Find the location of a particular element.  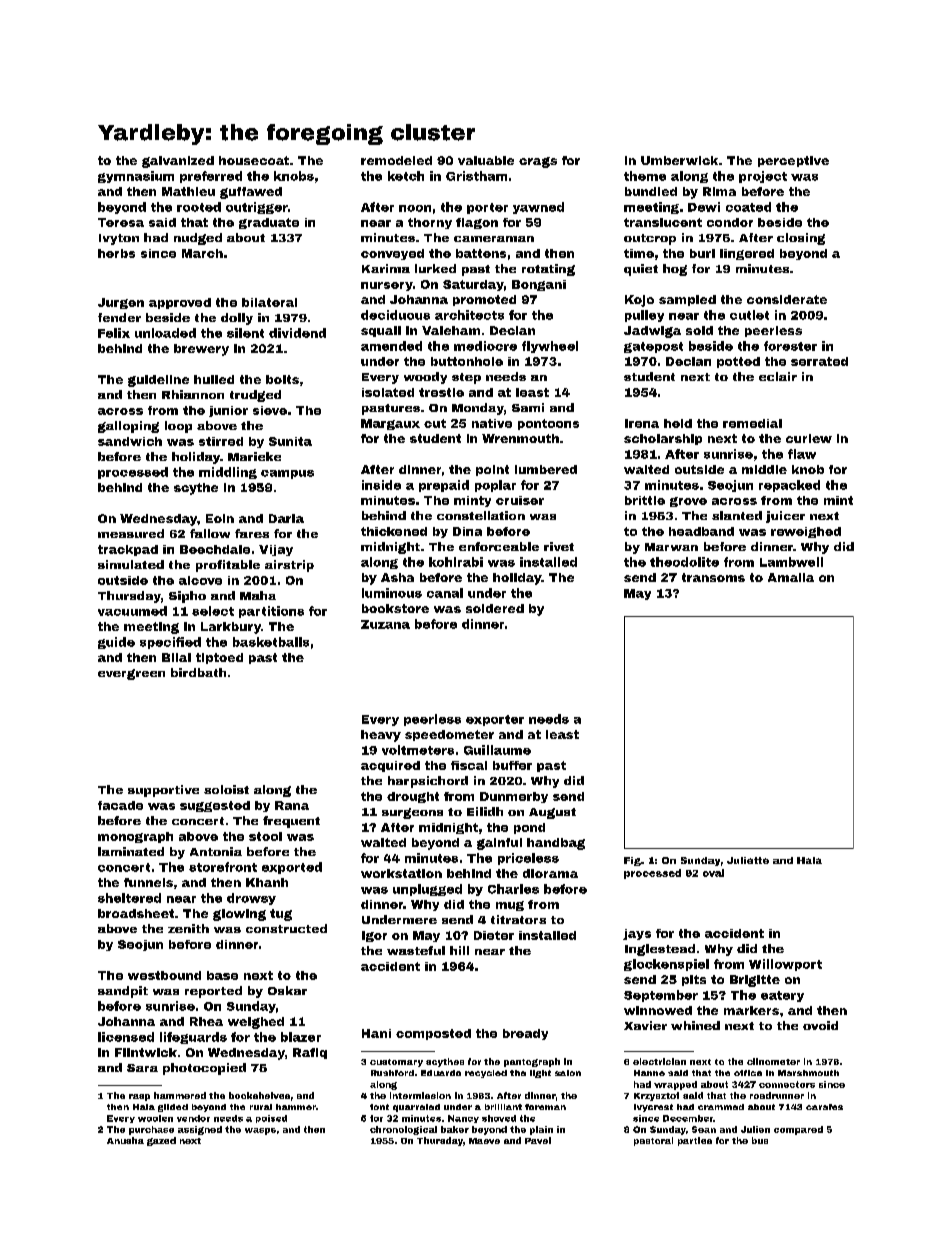

birdbath is located at coordinates (198, 672).
